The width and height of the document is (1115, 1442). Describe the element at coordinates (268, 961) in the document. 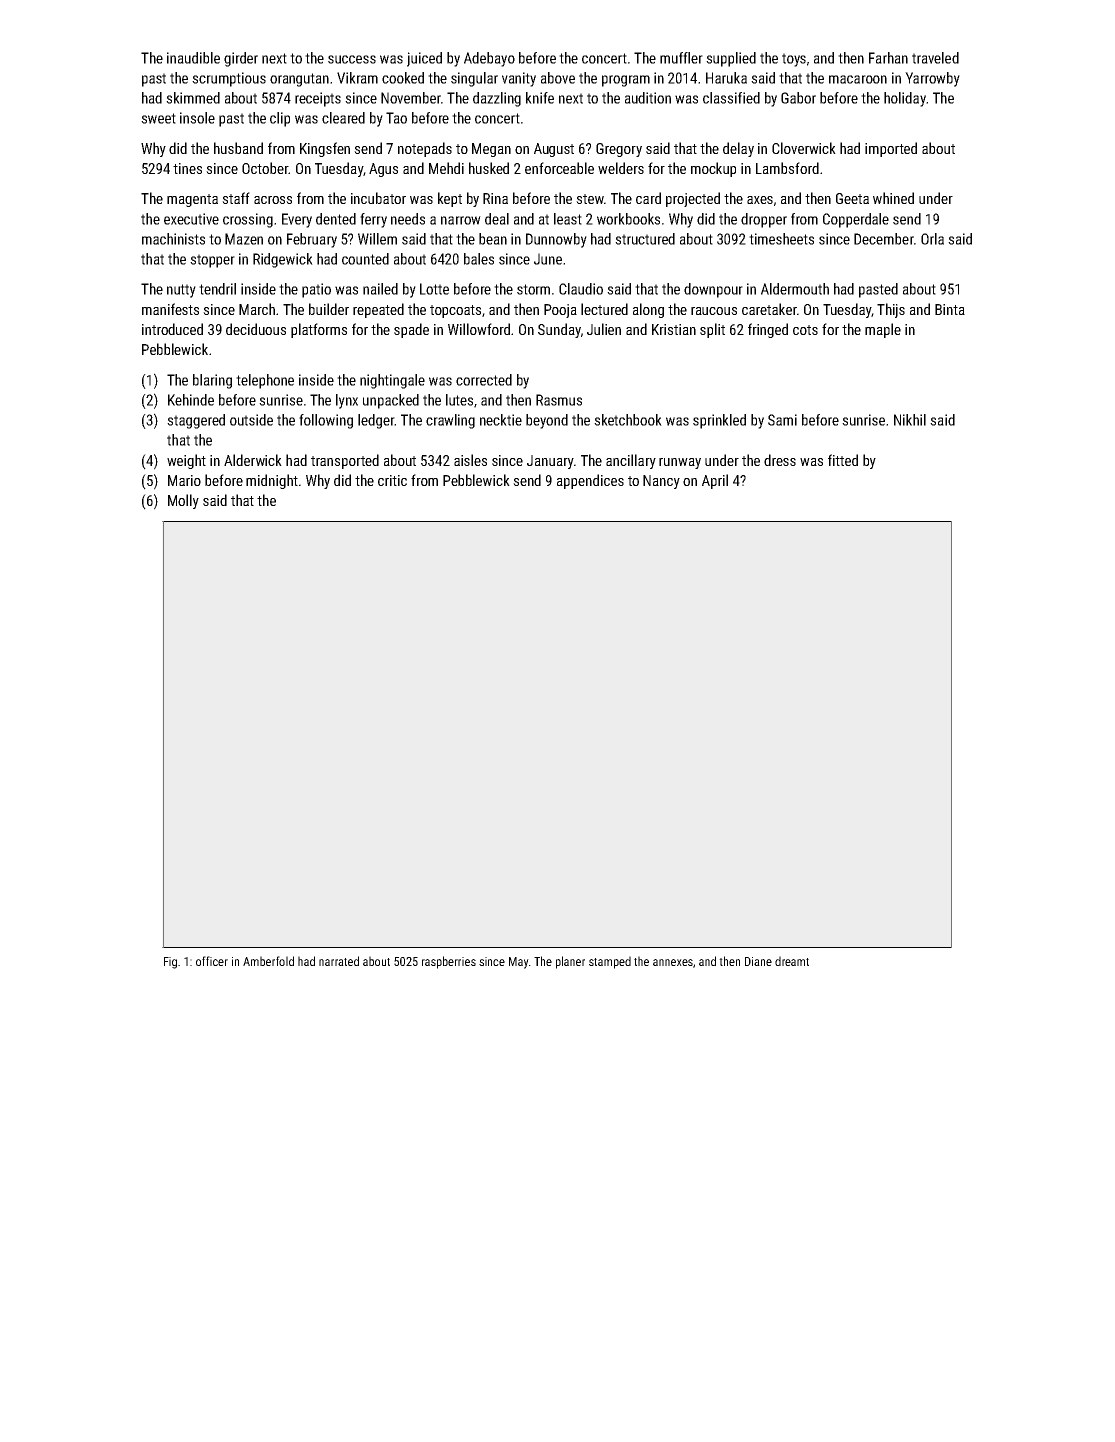

I see `Amberfold` at that location.
